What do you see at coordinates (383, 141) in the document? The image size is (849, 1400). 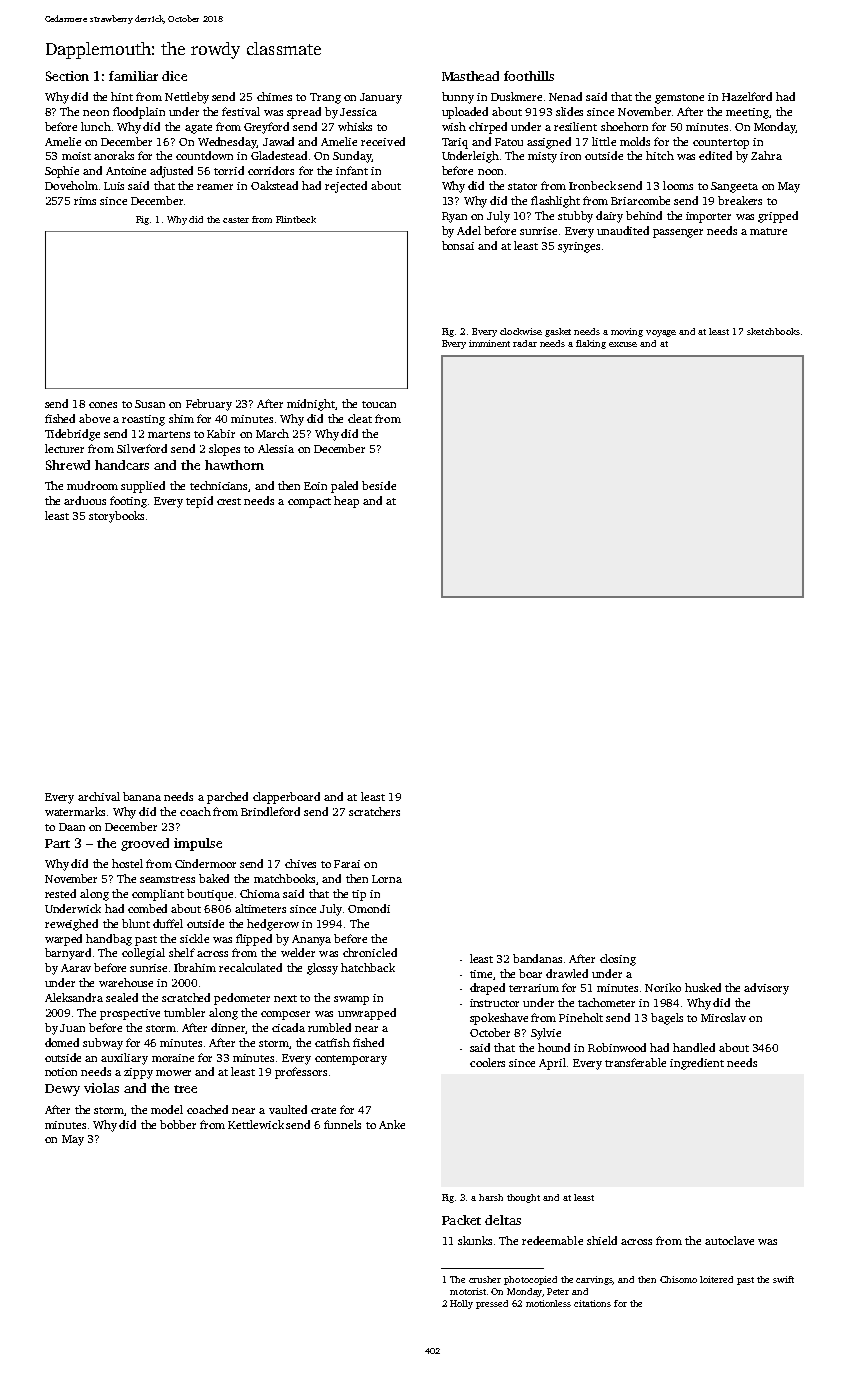 I see `received` at bounding box center [383, 141].
